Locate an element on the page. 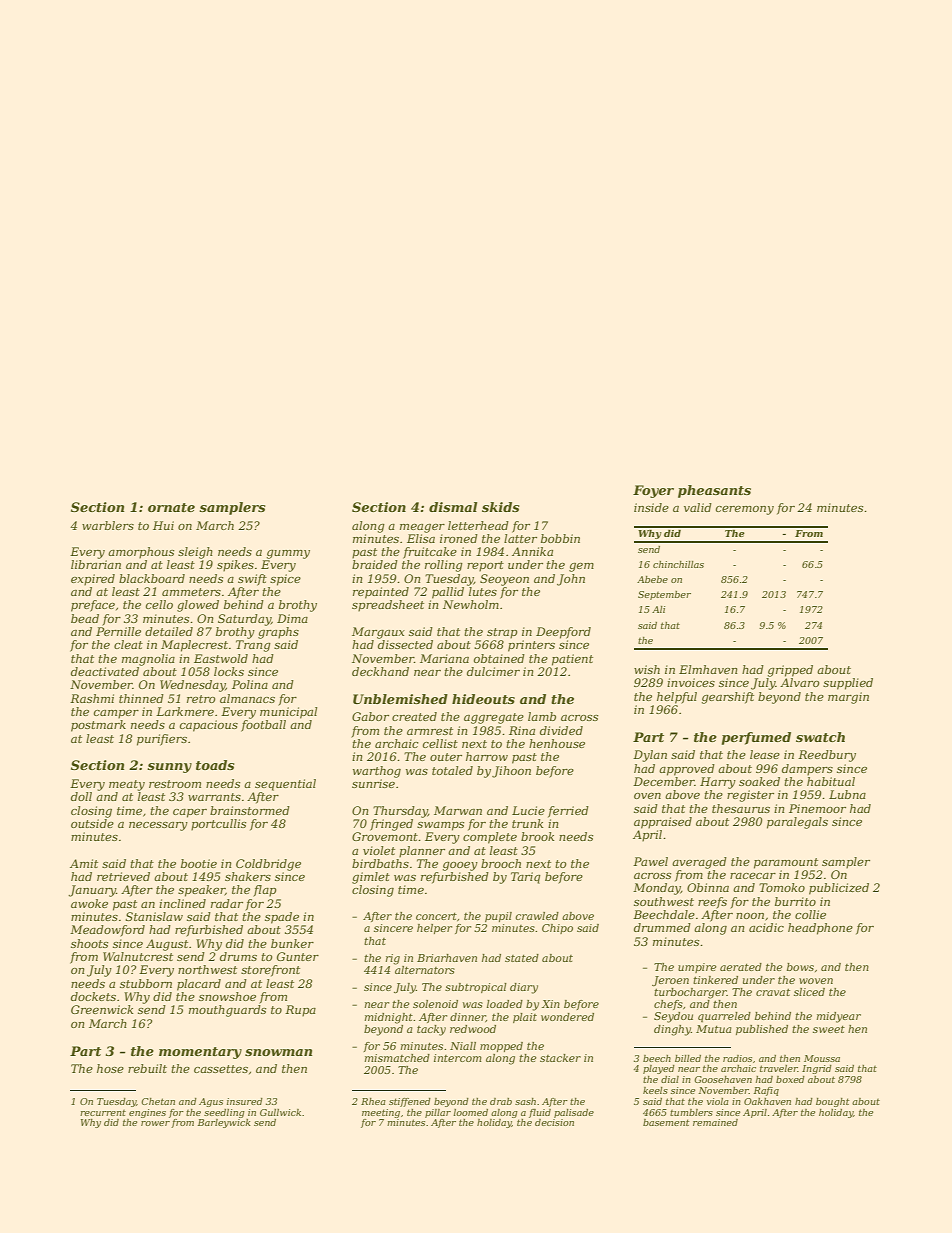  pillar is located at coordinates (438, 1113).
